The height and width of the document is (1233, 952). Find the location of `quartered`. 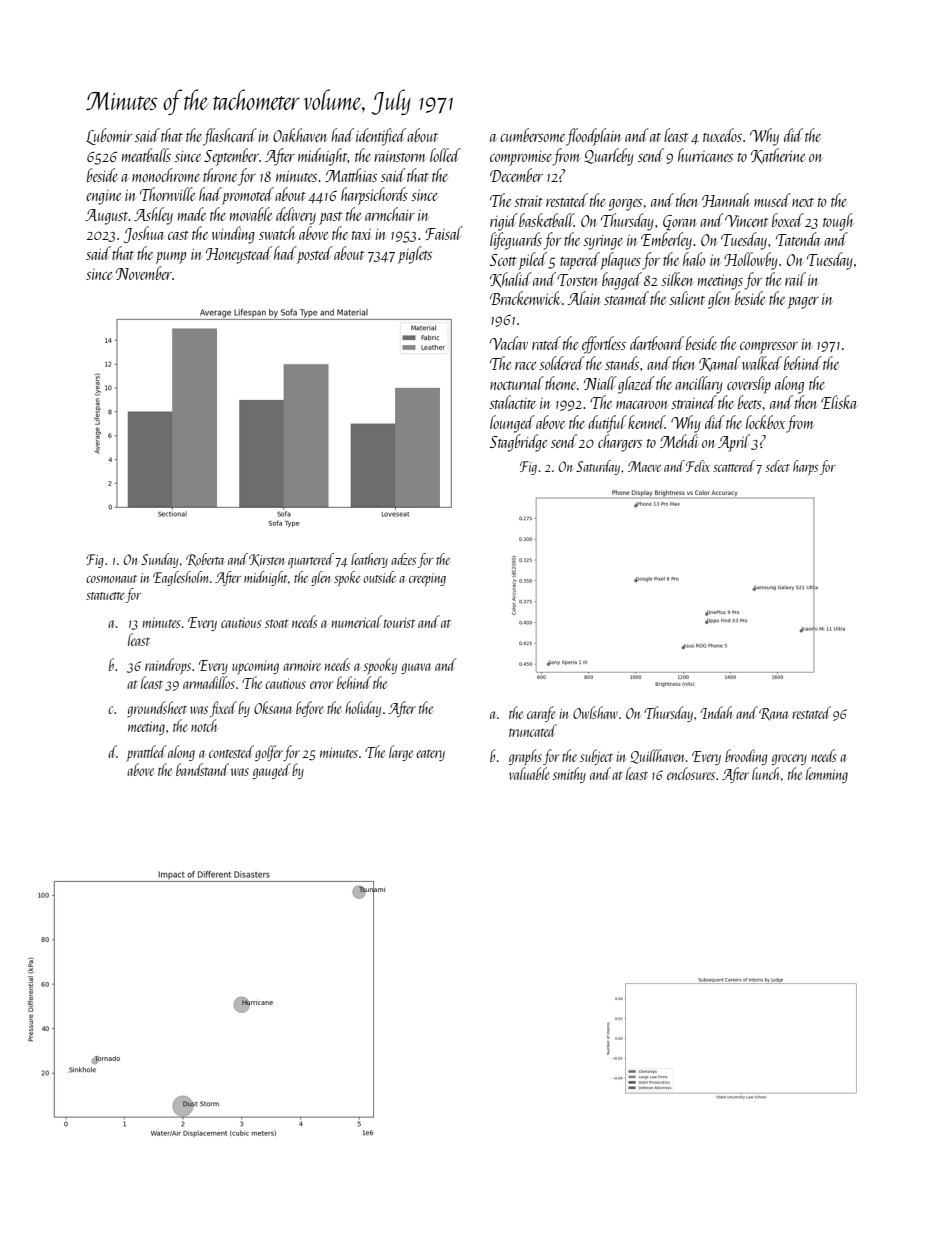

quartered is located at coordinates (311, 561).
